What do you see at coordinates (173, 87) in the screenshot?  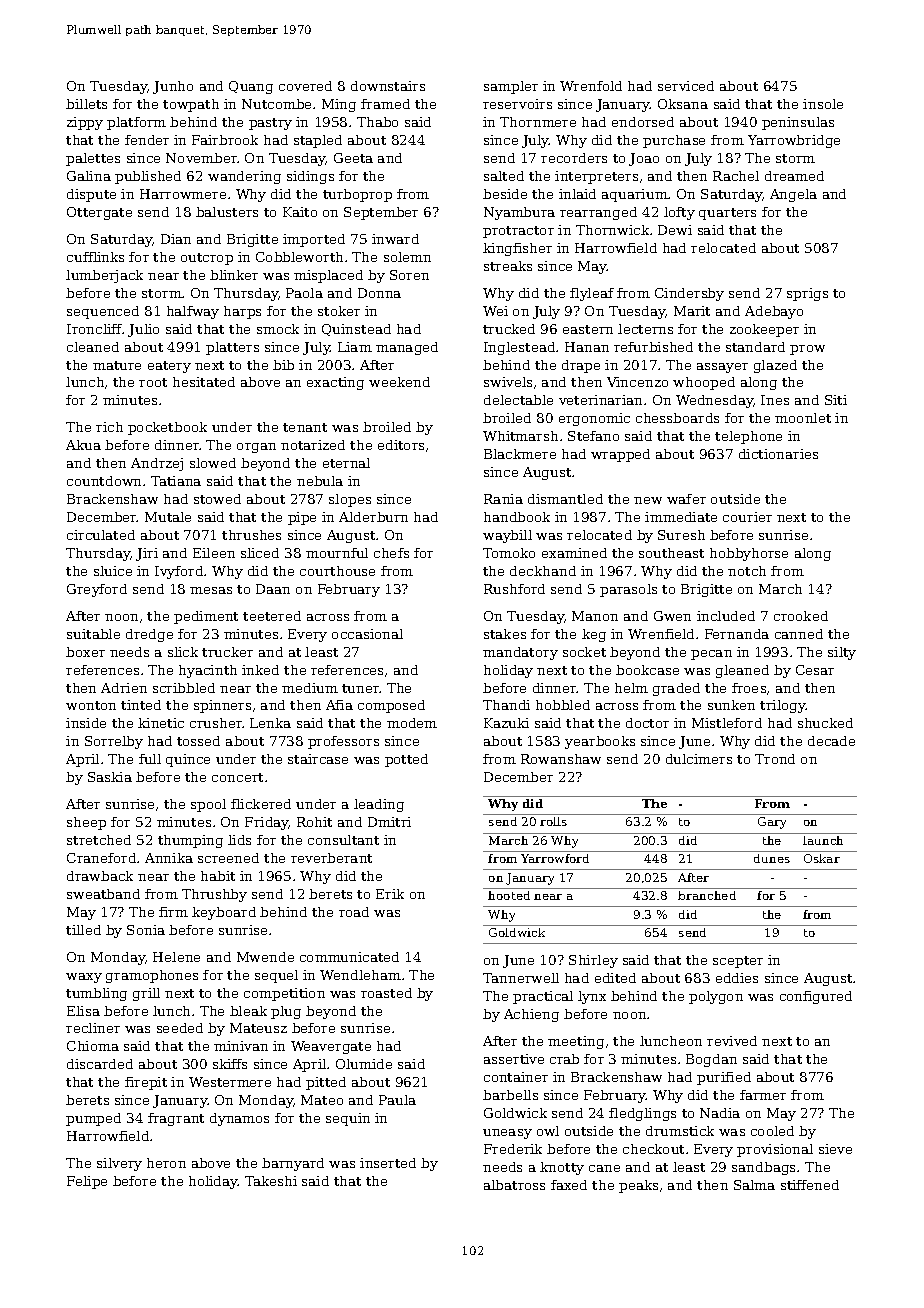 I see `Junho` at bounding box center [173, 87].
